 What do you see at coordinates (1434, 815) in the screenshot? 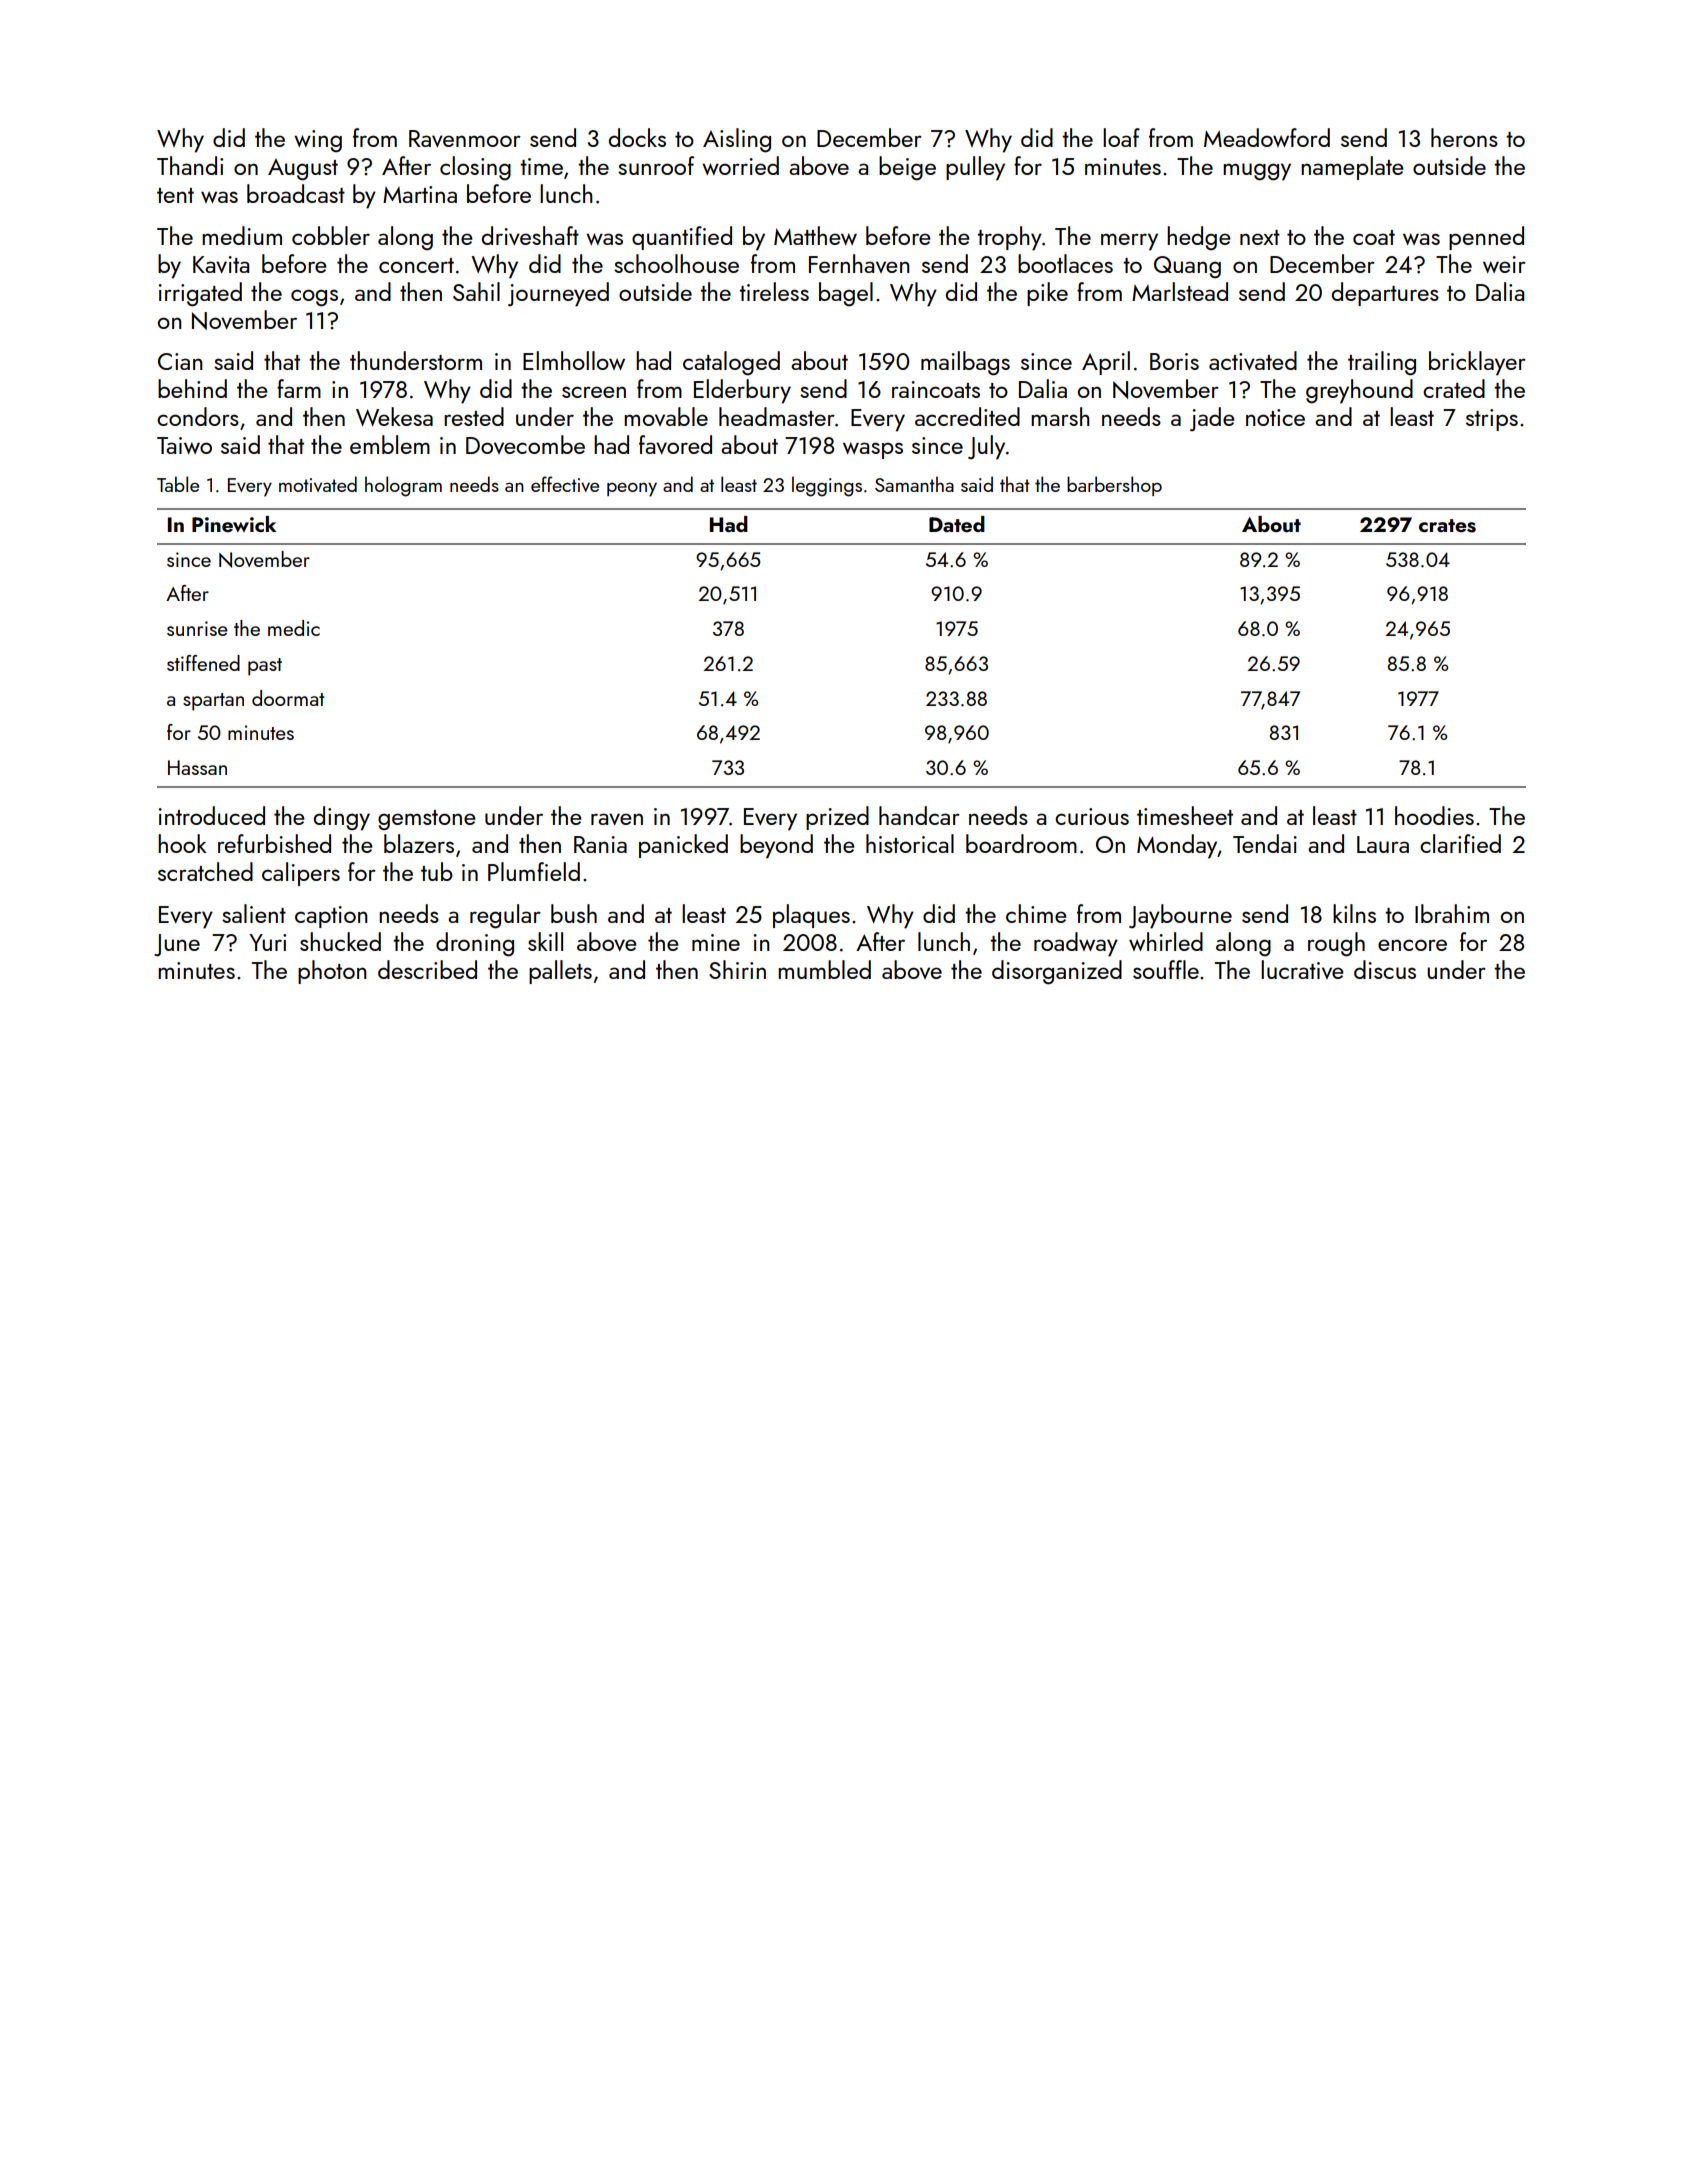
I see `hoodies` at bounding box center [1434, 815].
